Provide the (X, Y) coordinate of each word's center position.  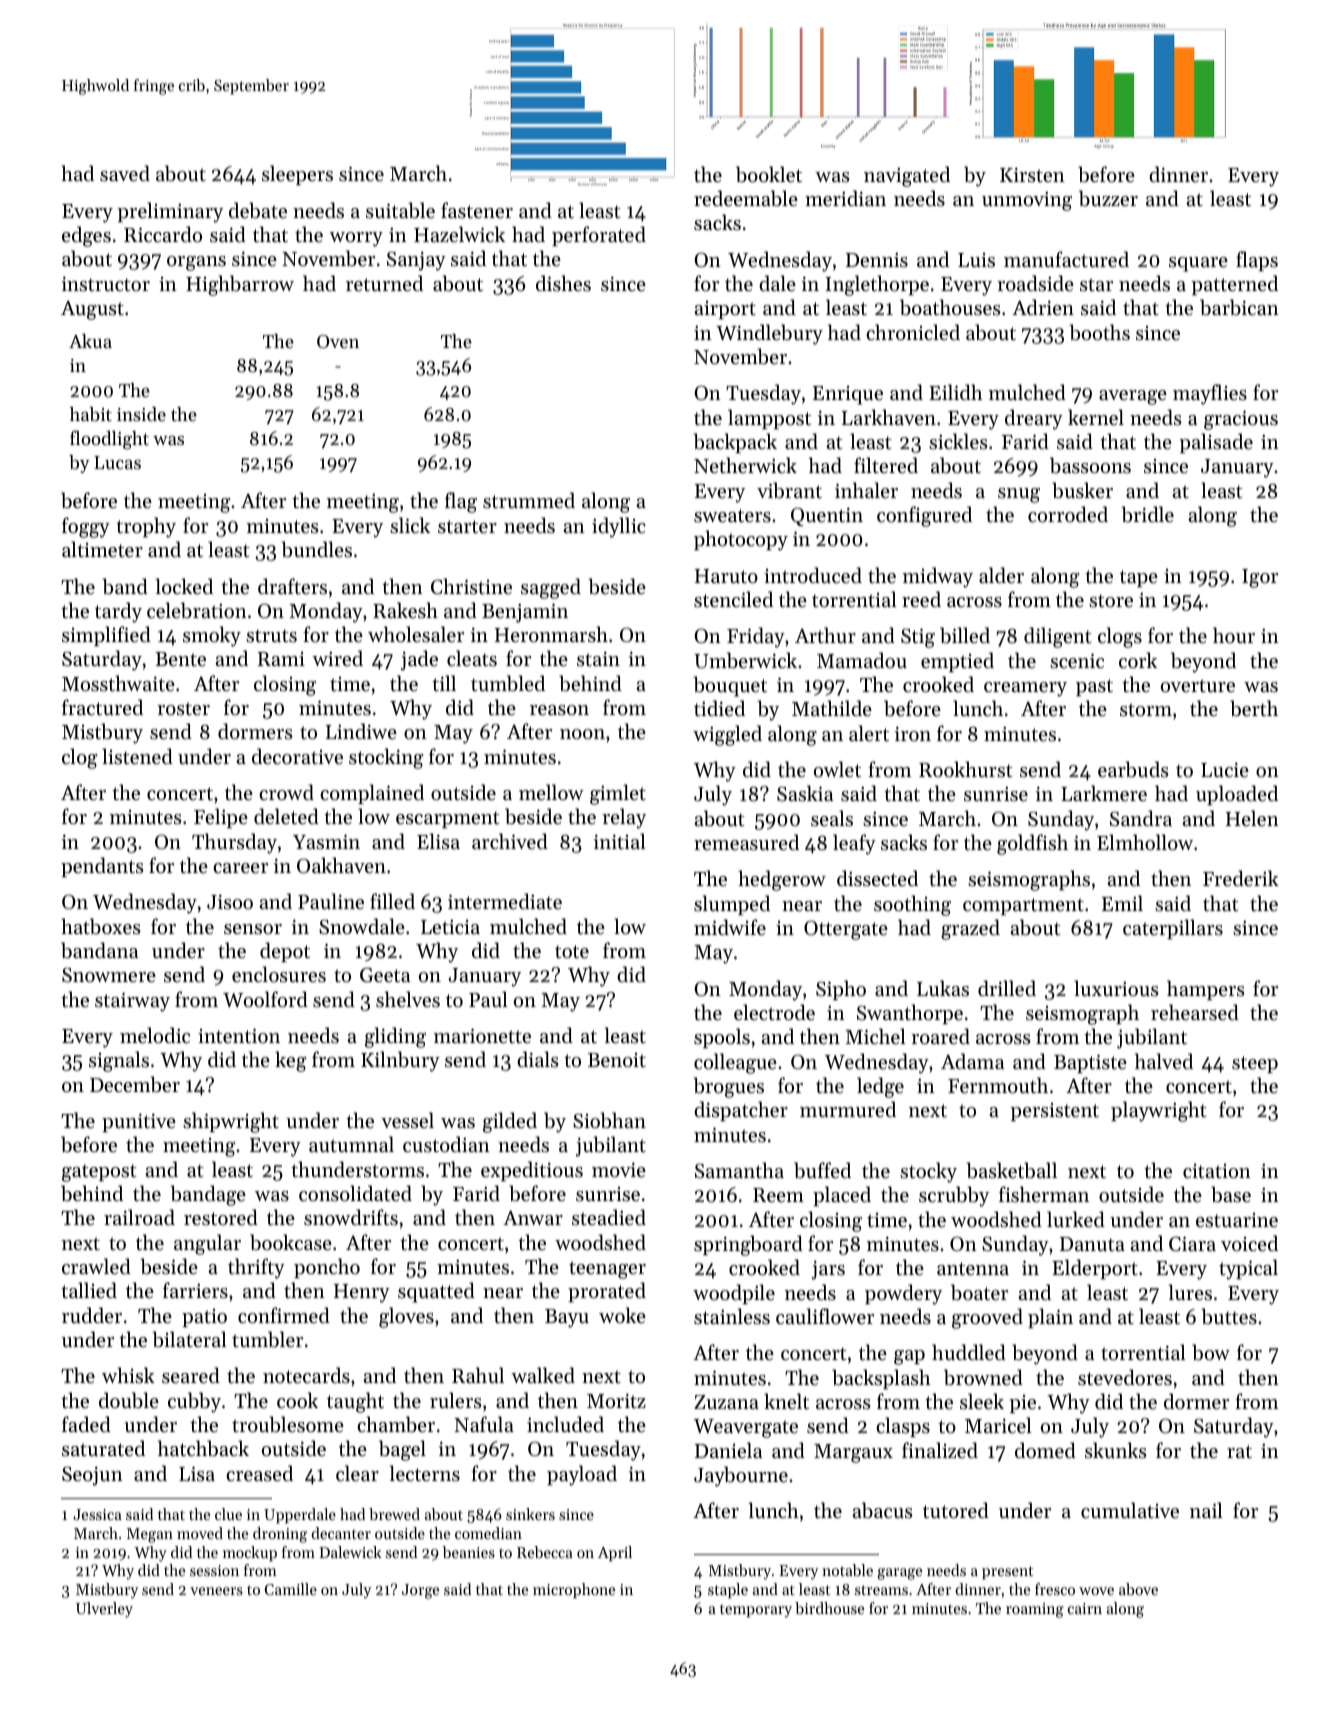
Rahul (478, 1375)
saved (125, 173)
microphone (574, 1591)
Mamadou (862, 660)
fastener (477, 210)
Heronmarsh (551, 634)
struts (271, 636)
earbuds (1133, 769)
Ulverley (104, 1610)
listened (137, 756)
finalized (940, 1450)
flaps (1257, 261)
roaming (1035, 1610)
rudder (92, 1315)
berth (1254, 708)
